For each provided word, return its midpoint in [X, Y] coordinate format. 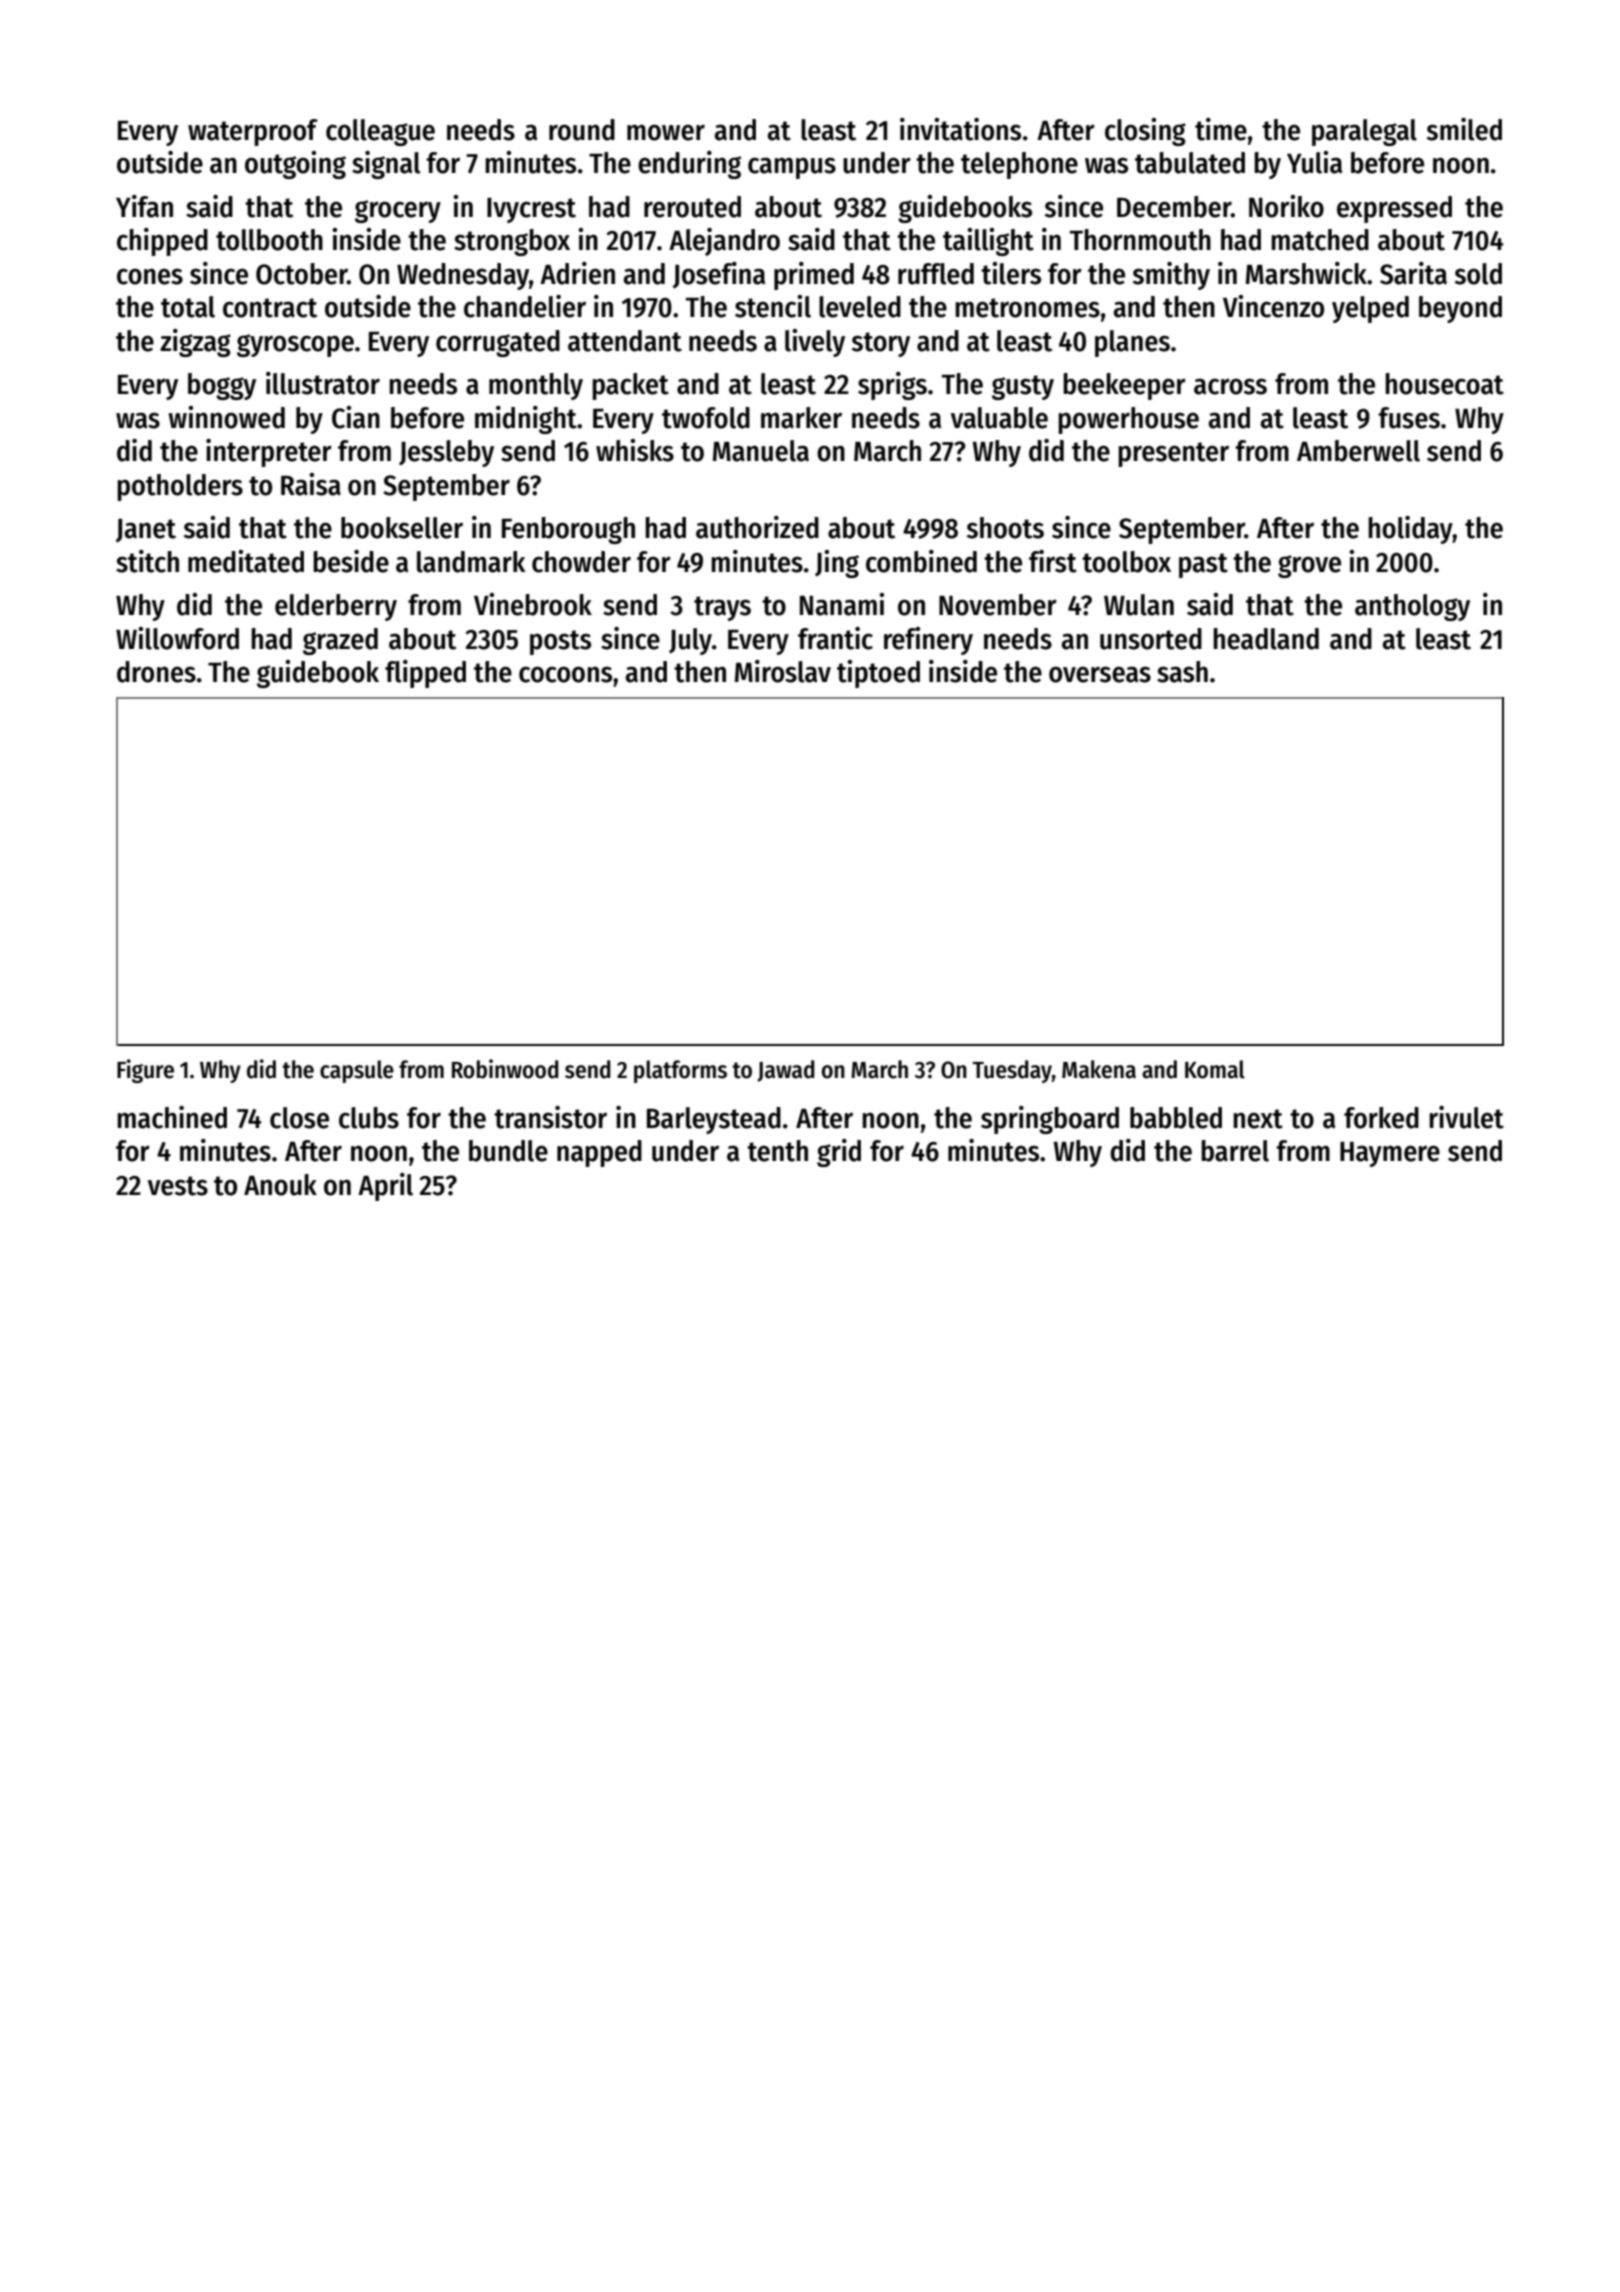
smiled [1464, 129]
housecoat [1444, 384]
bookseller [402, 528]
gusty [1023, 387]
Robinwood [505, 1069]
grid [839, 1153]
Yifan [144, 206]
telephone [1019, 165]
